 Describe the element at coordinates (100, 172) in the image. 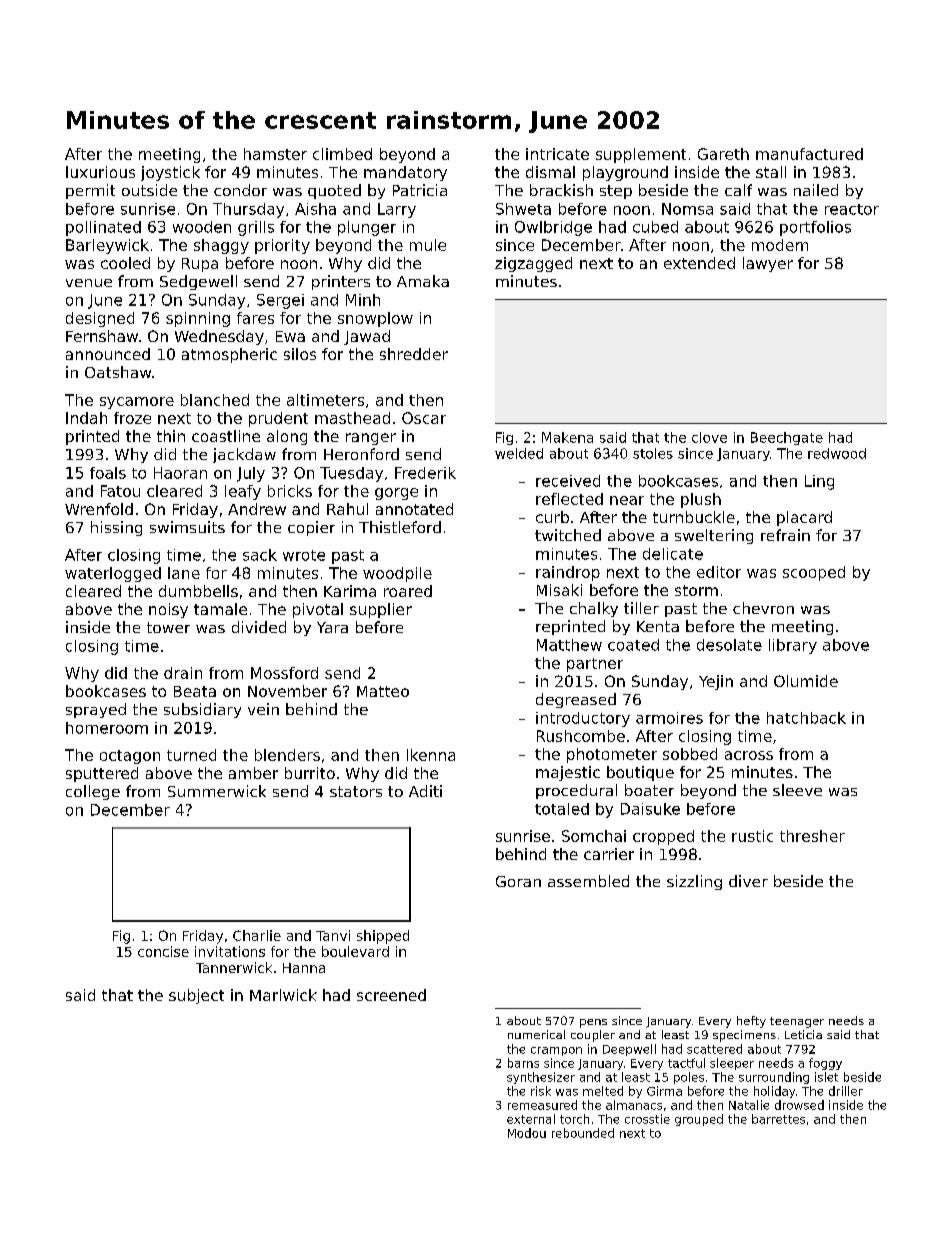

I see `luxurious` at that location.
